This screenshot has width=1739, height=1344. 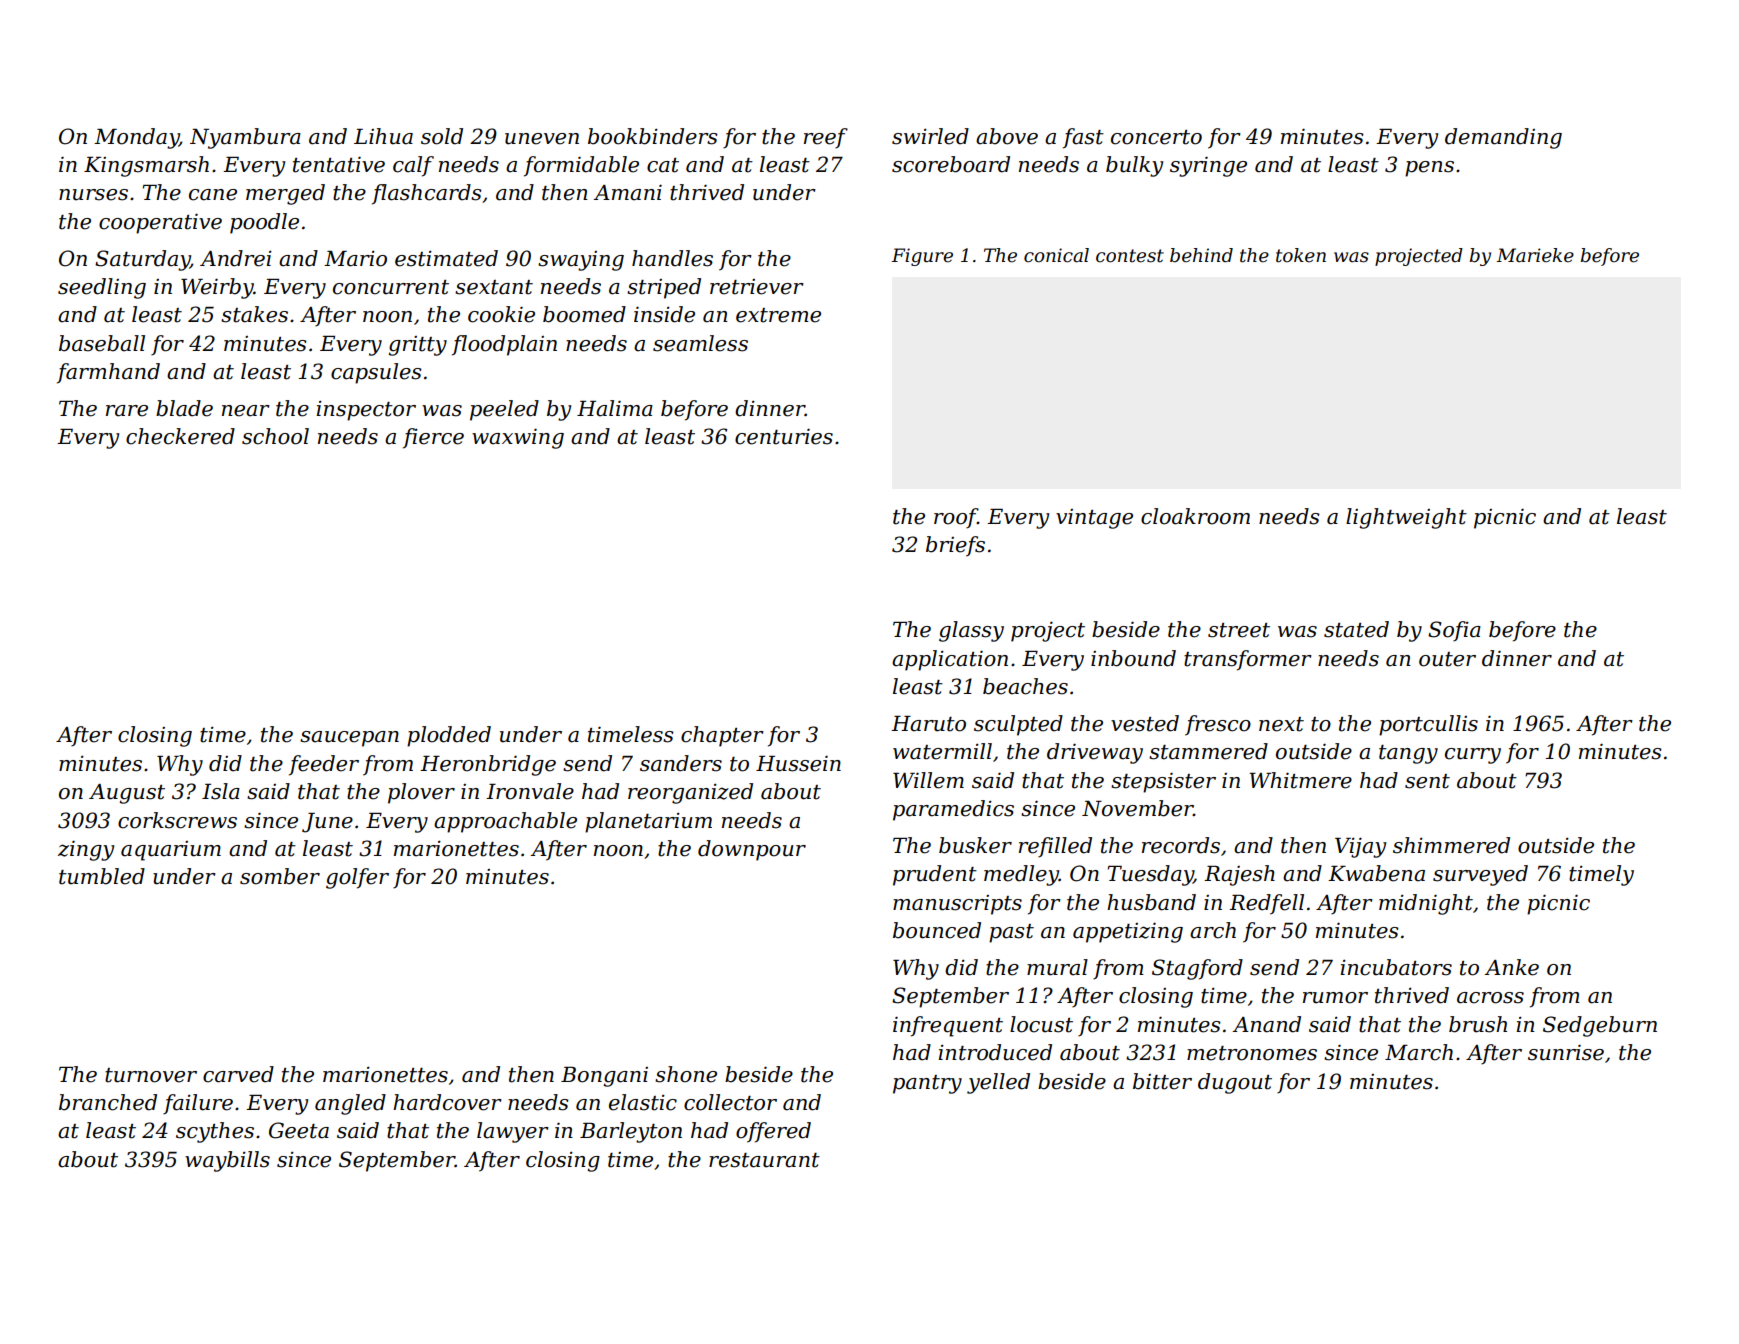 I want to click on sunrise, so click(x=1566, y=1052).
